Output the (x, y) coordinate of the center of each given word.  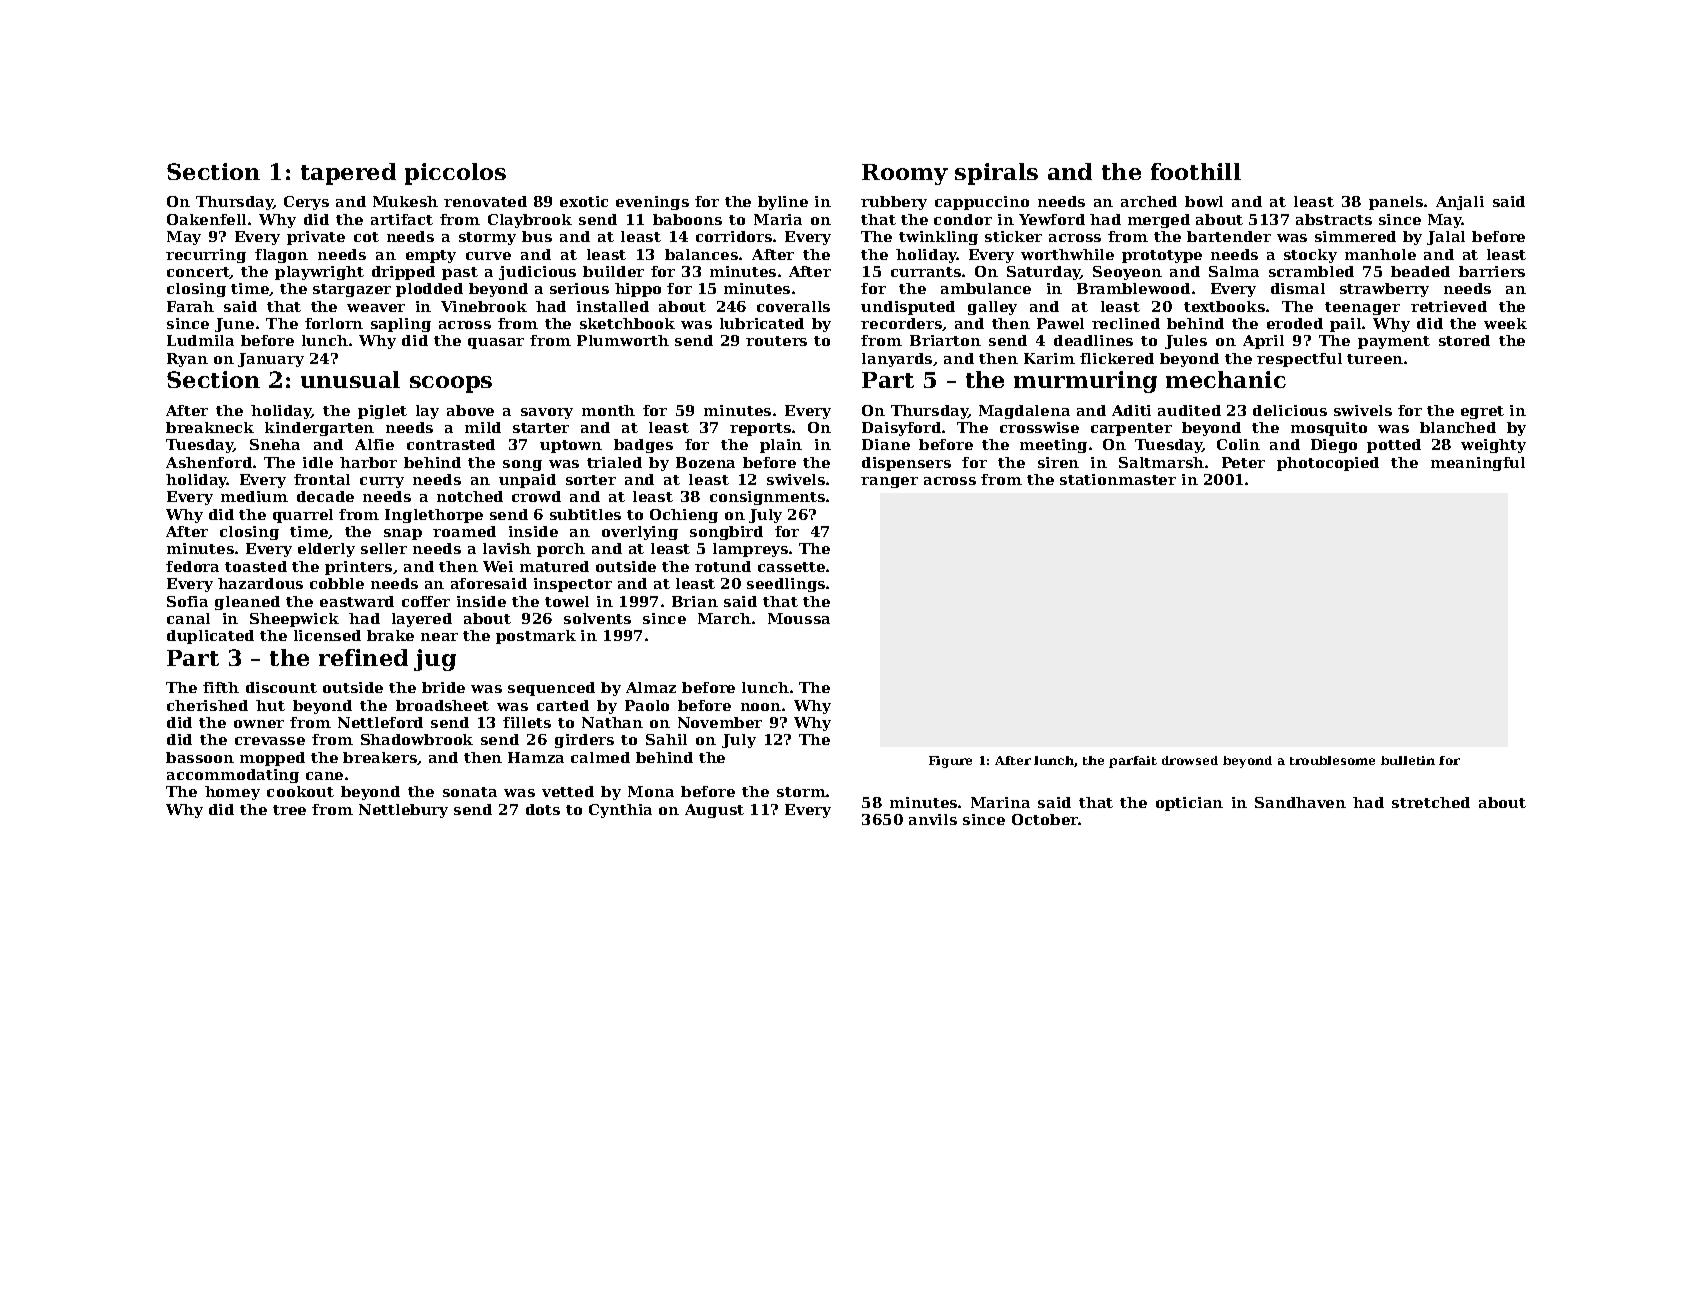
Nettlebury (403, 811)
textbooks (1224, 306)
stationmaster (1118, 479)
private (316, 238)
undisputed (908, 308)
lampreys (750, 550)
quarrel (303, 516)
